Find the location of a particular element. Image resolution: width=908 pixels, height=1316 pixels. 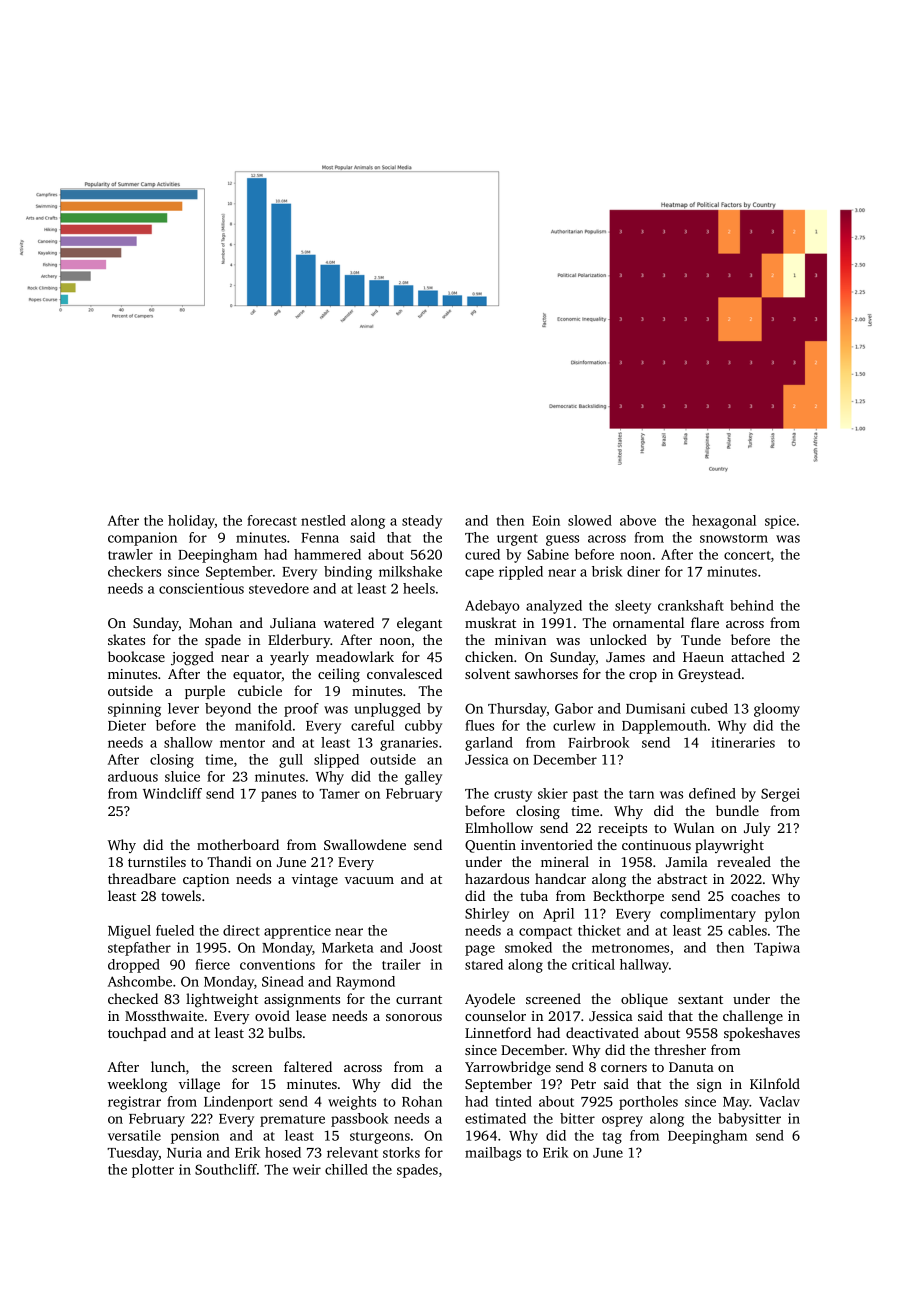

storks is located at coordinates (401, 1152).
